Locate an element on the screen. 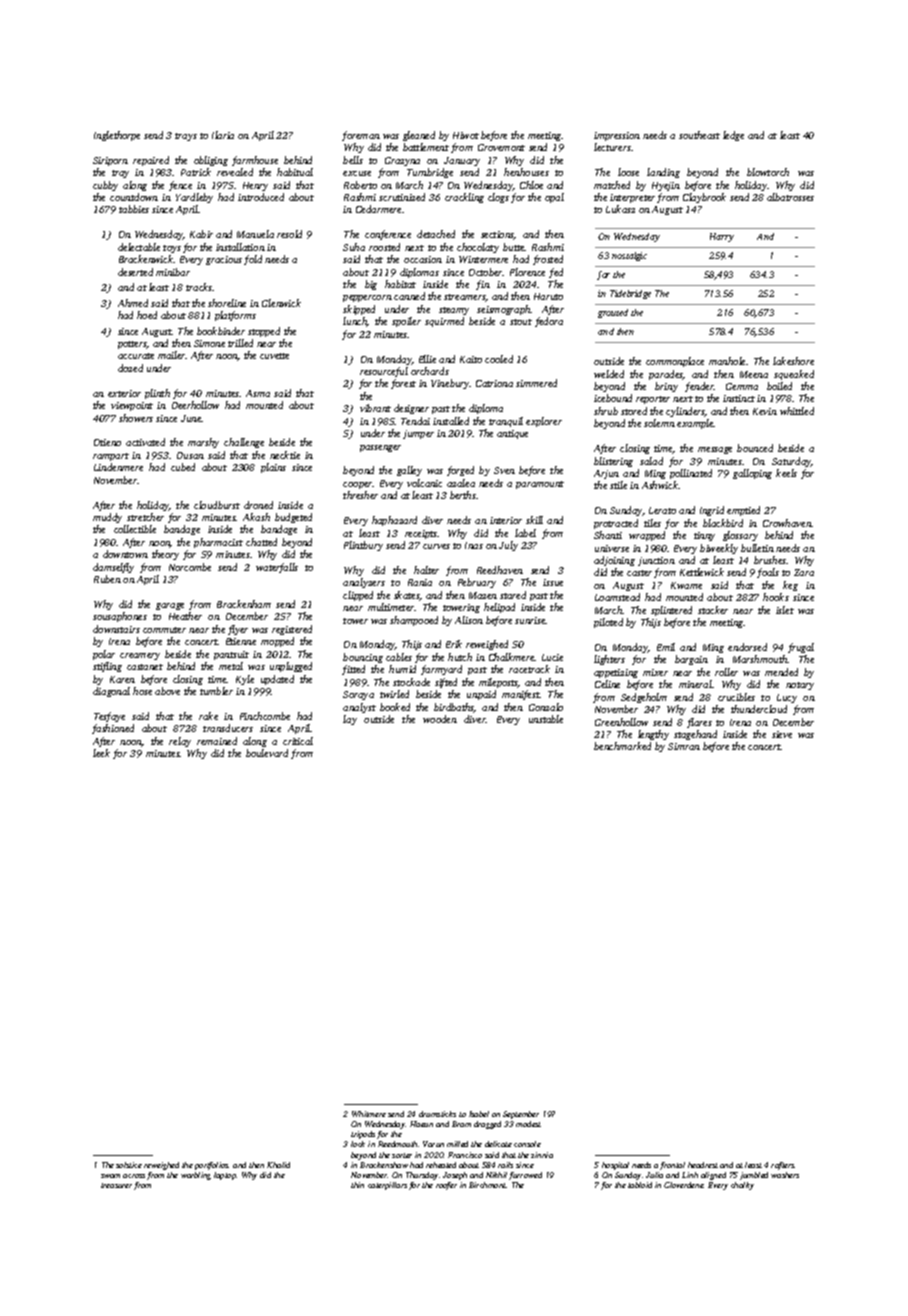 The width and height of the screenshot is (908, 1316). Siriporn is located at coordinates (110, 161).
